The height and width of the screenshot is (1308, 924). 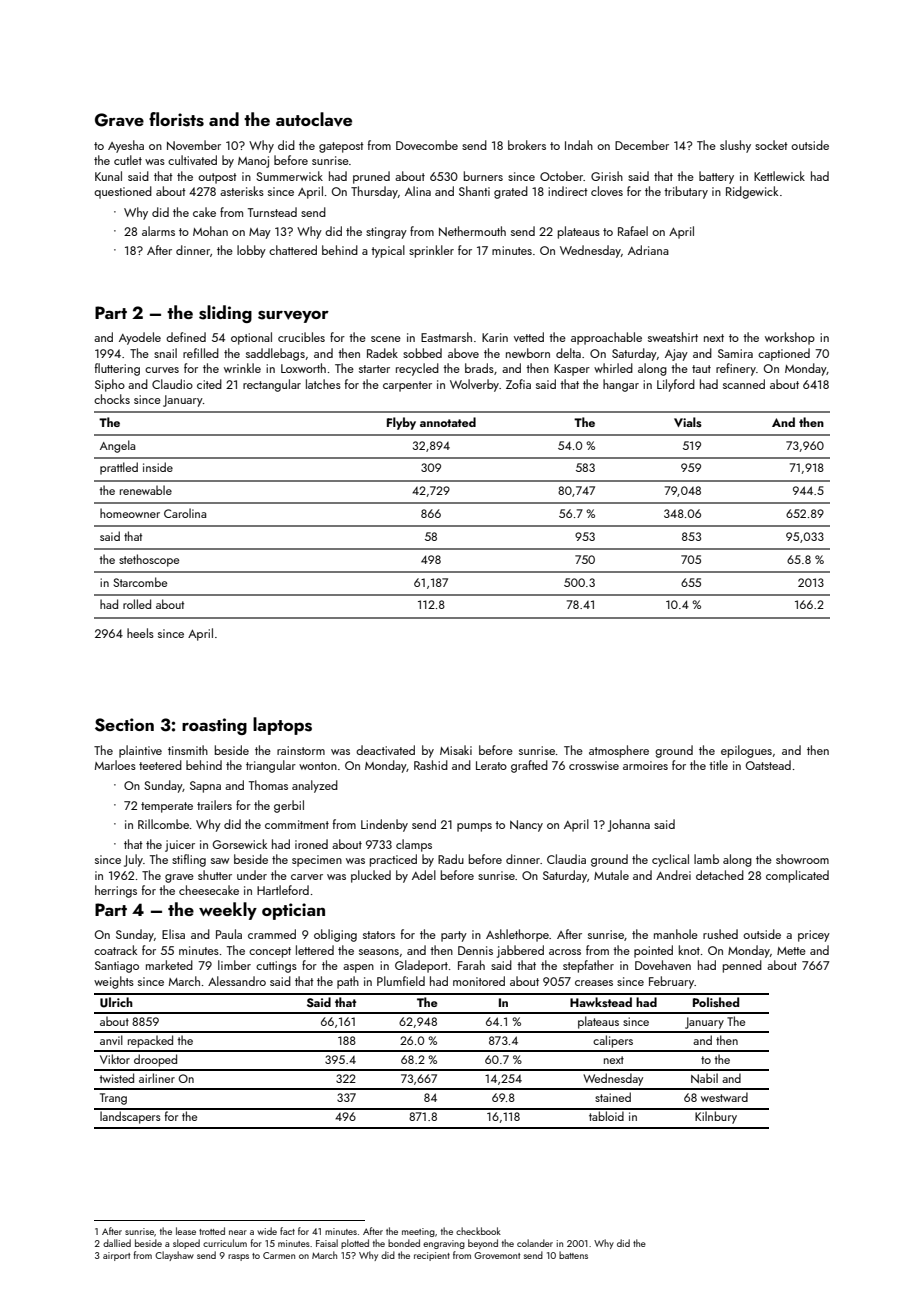 I want to click on Carolina, so click(x=185, y=513).
